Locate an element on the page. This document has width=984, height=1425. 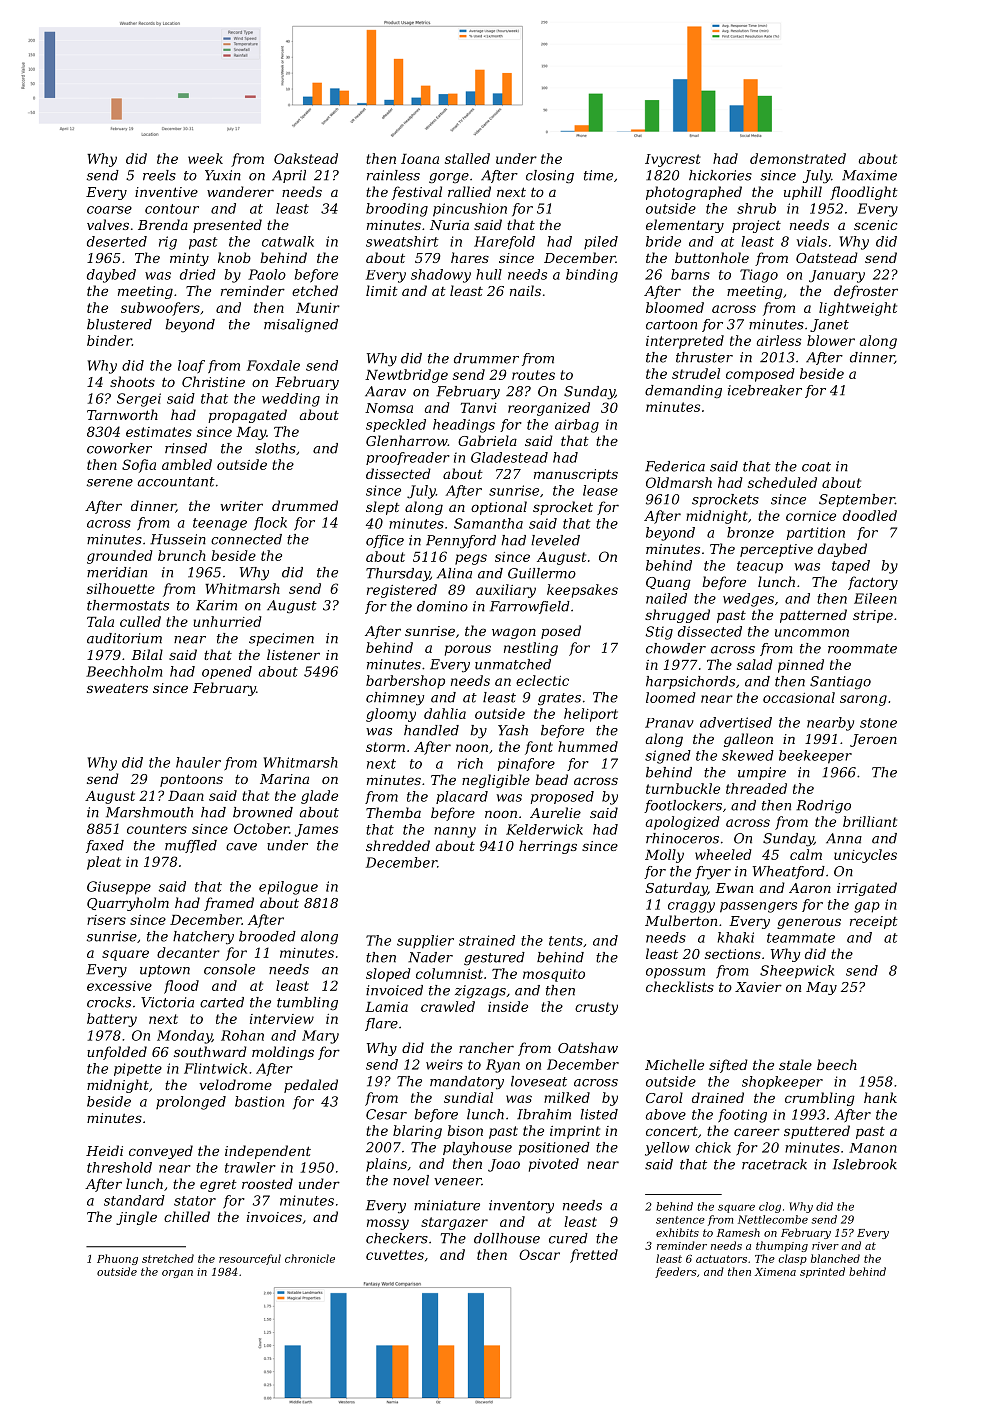
gorge is located at coordinates (449, 178).
